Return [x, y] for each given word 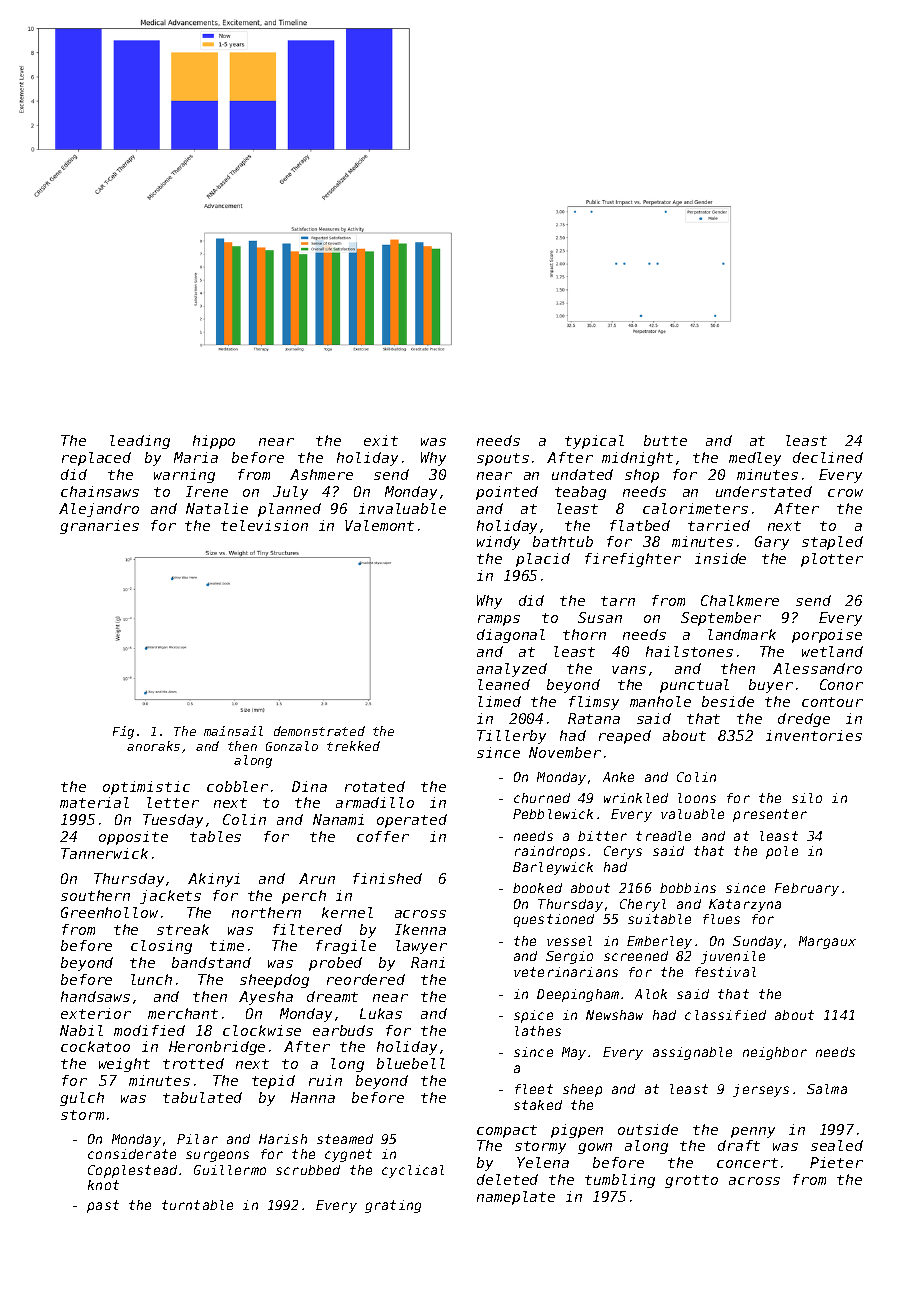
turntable [197, 1205]
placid [543, 560]
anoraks [153, 746]
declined [828, 457]
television [264, 525]
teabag [580, 493]
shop [642, 476]
